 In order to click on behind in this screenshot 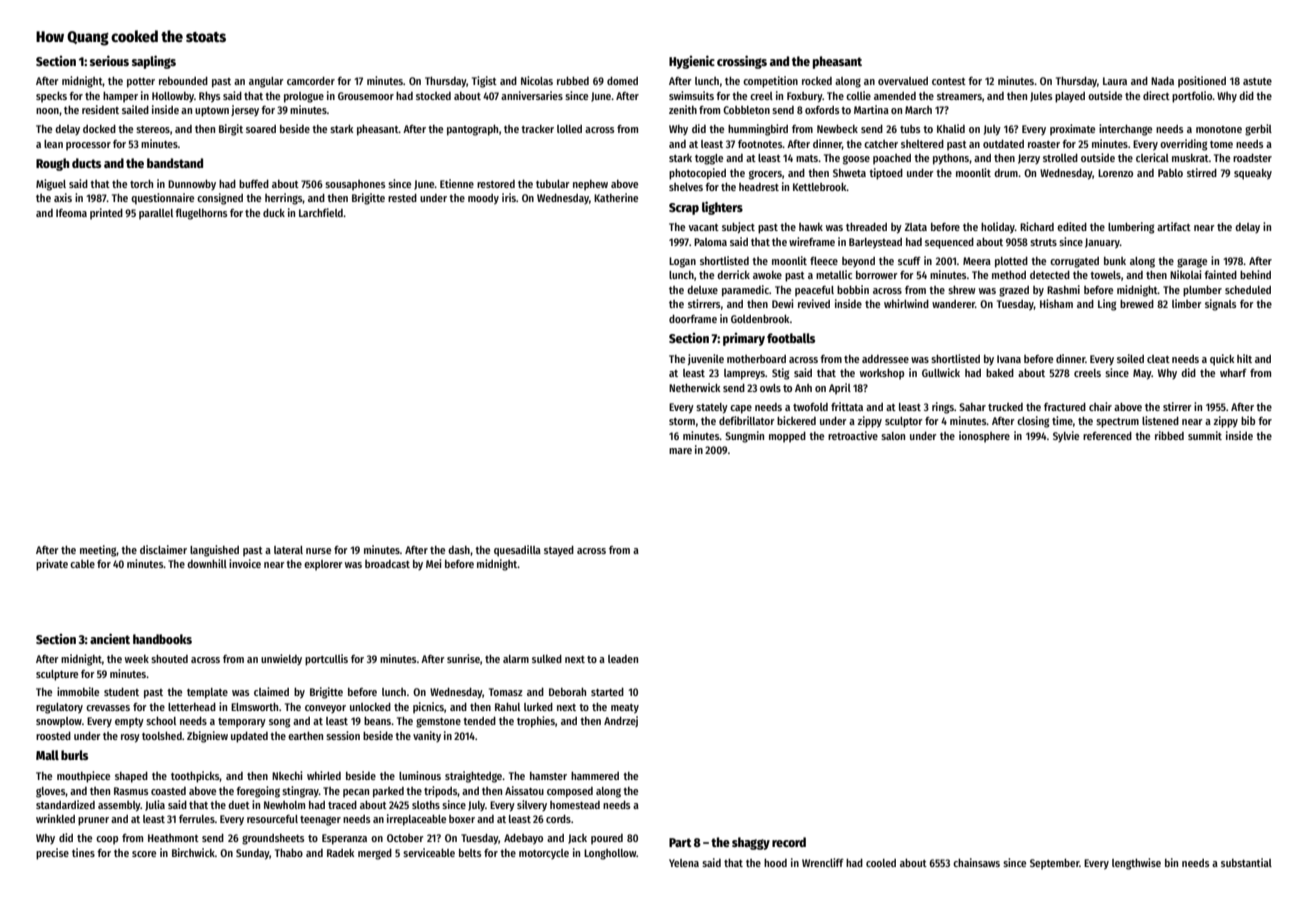, I will do `click(1255, 274)`.
